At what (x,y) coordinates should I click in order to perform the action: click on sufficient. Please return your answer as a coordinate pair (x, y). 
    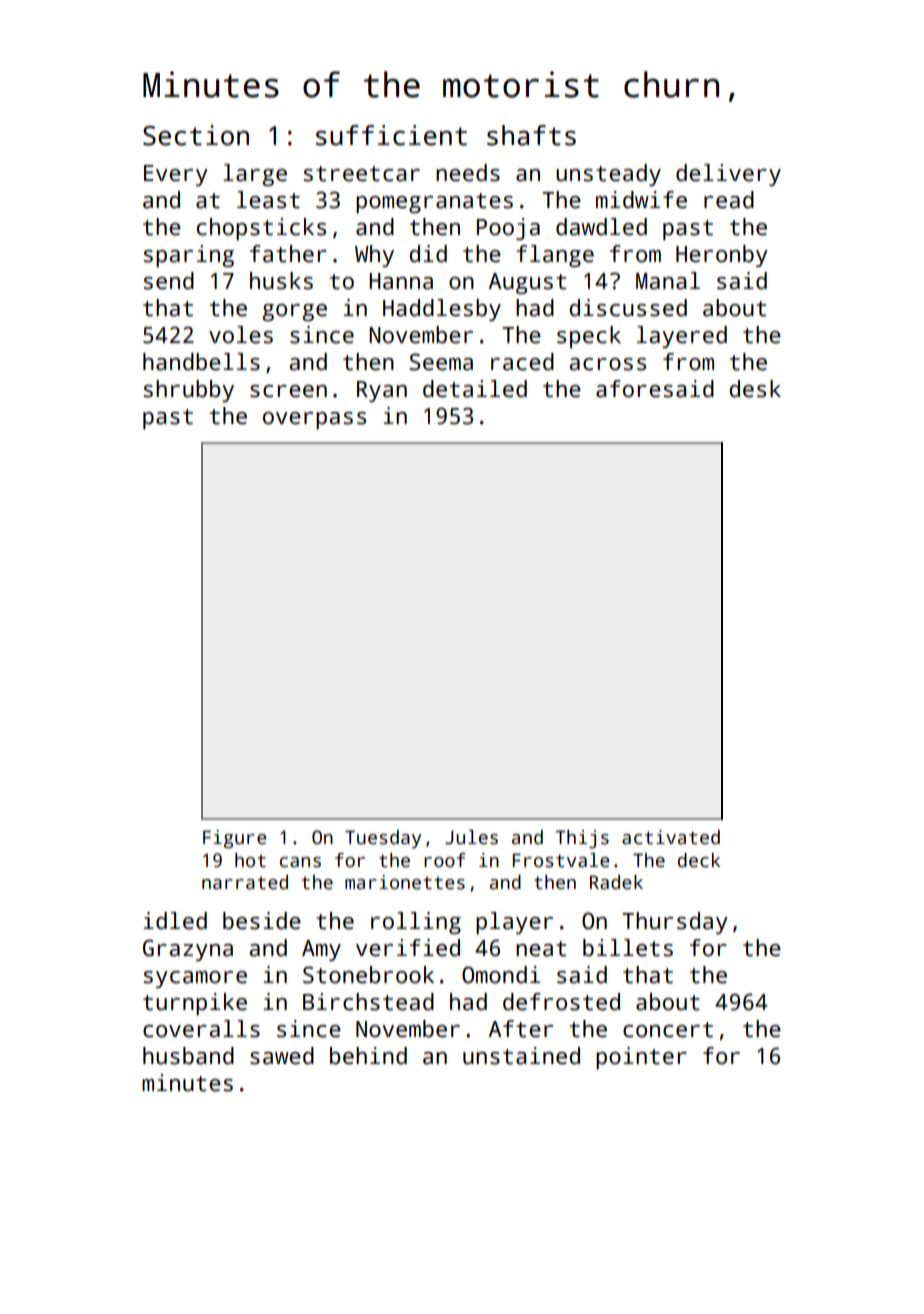
    Looking at the image, I should click on (391, 135).
